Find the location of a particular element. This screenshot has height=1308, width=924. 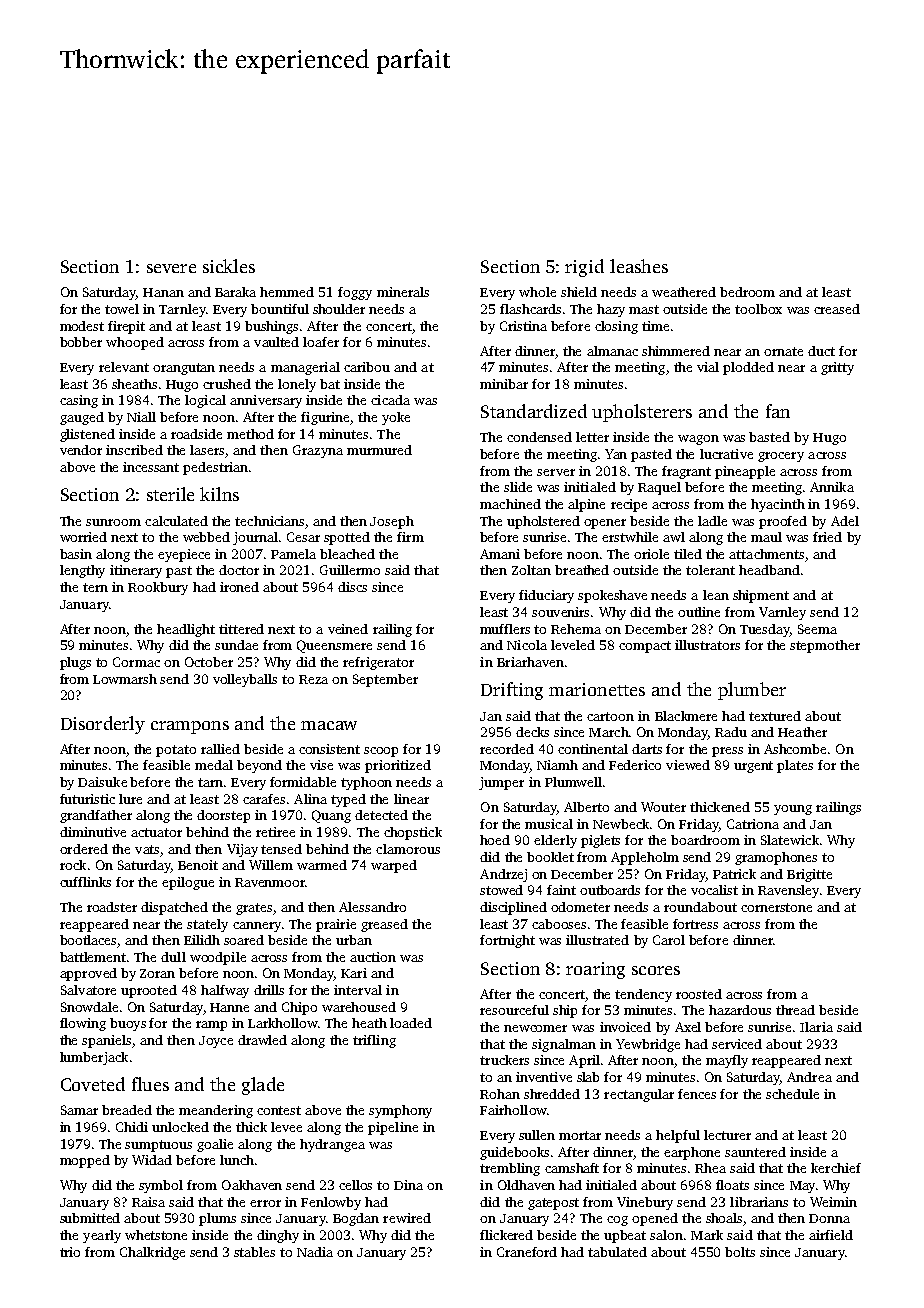

Standardized is located at coordinates (534, 411).
